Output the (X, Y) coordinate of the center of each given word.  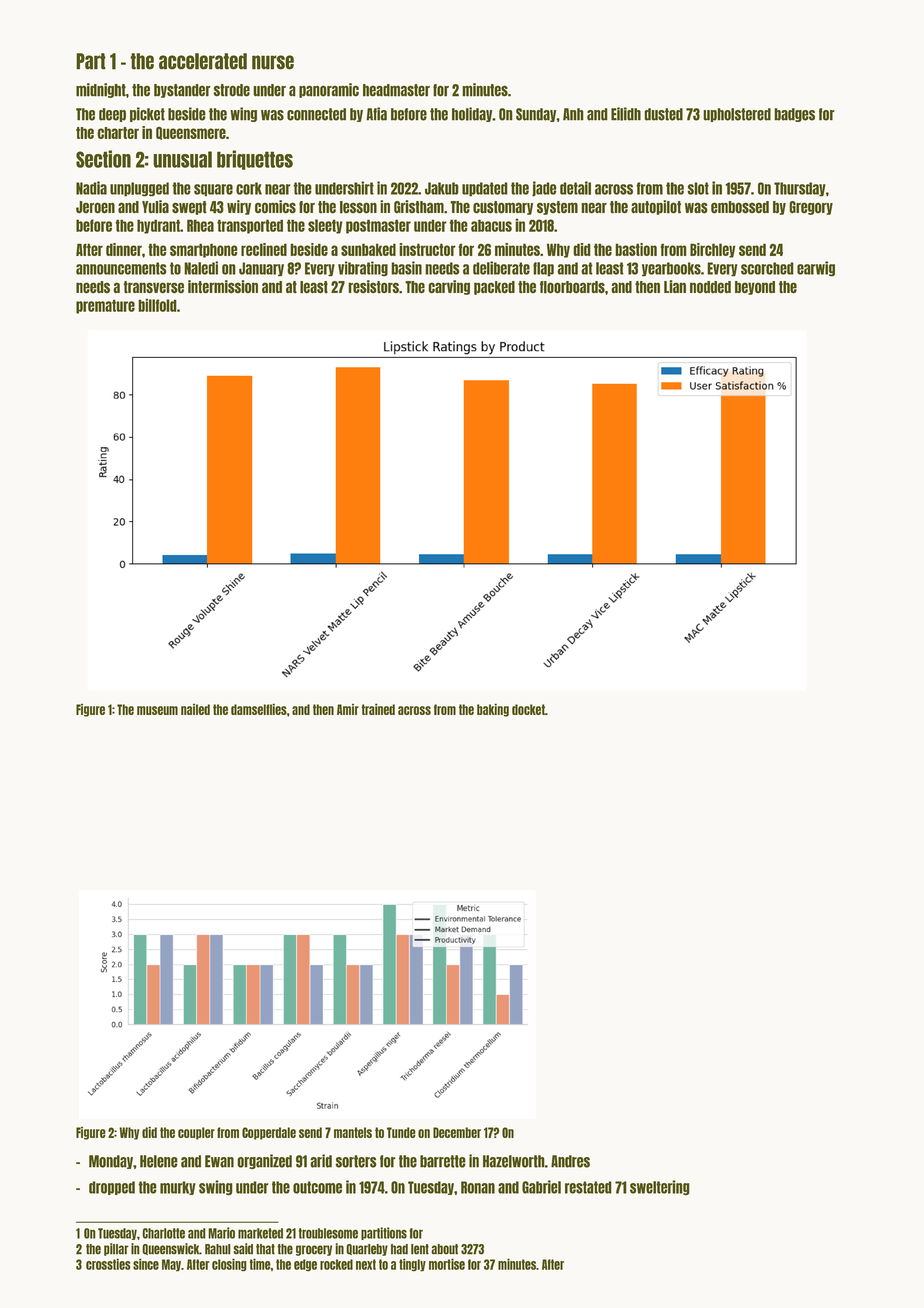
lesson (358, 207)
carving (449, 287)
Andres (570, 1161)
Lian (675, 286)
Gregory (811, 208)
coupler (196, 1133)
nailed (195, 709)
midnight (101, 90)
